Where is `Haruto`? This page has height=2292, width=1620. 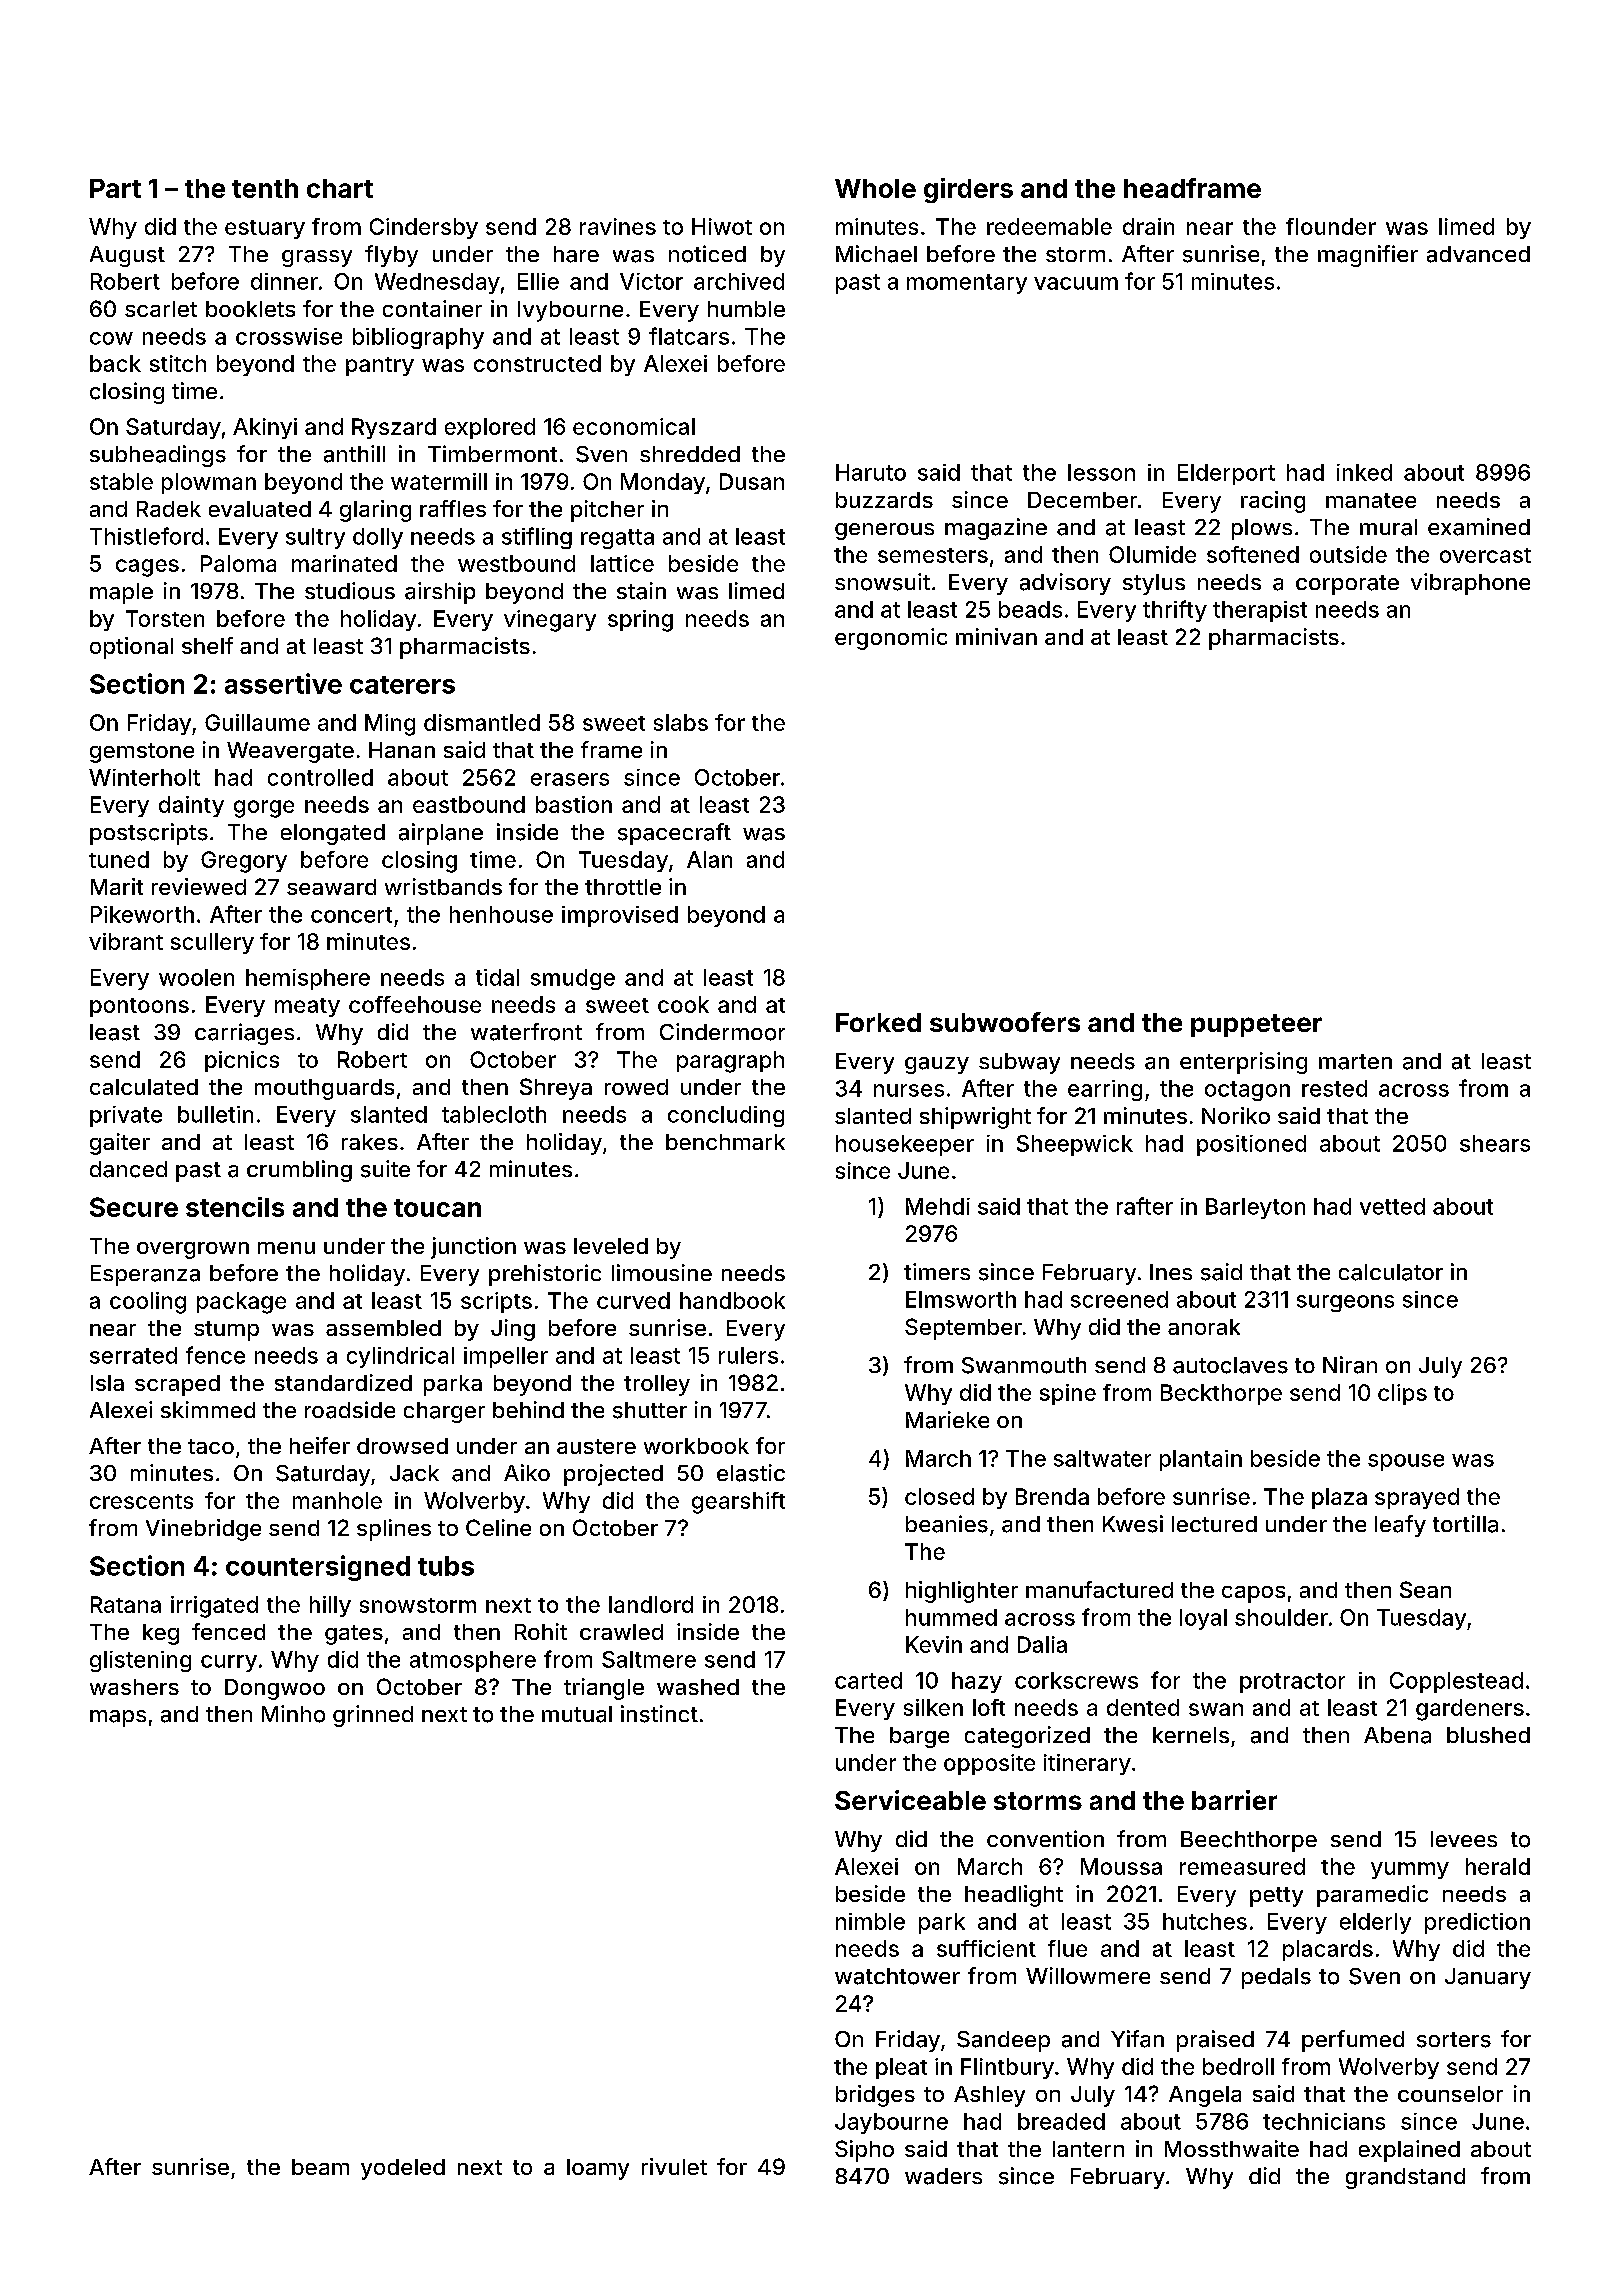 Haruto is located at coordinates (871, 472).
